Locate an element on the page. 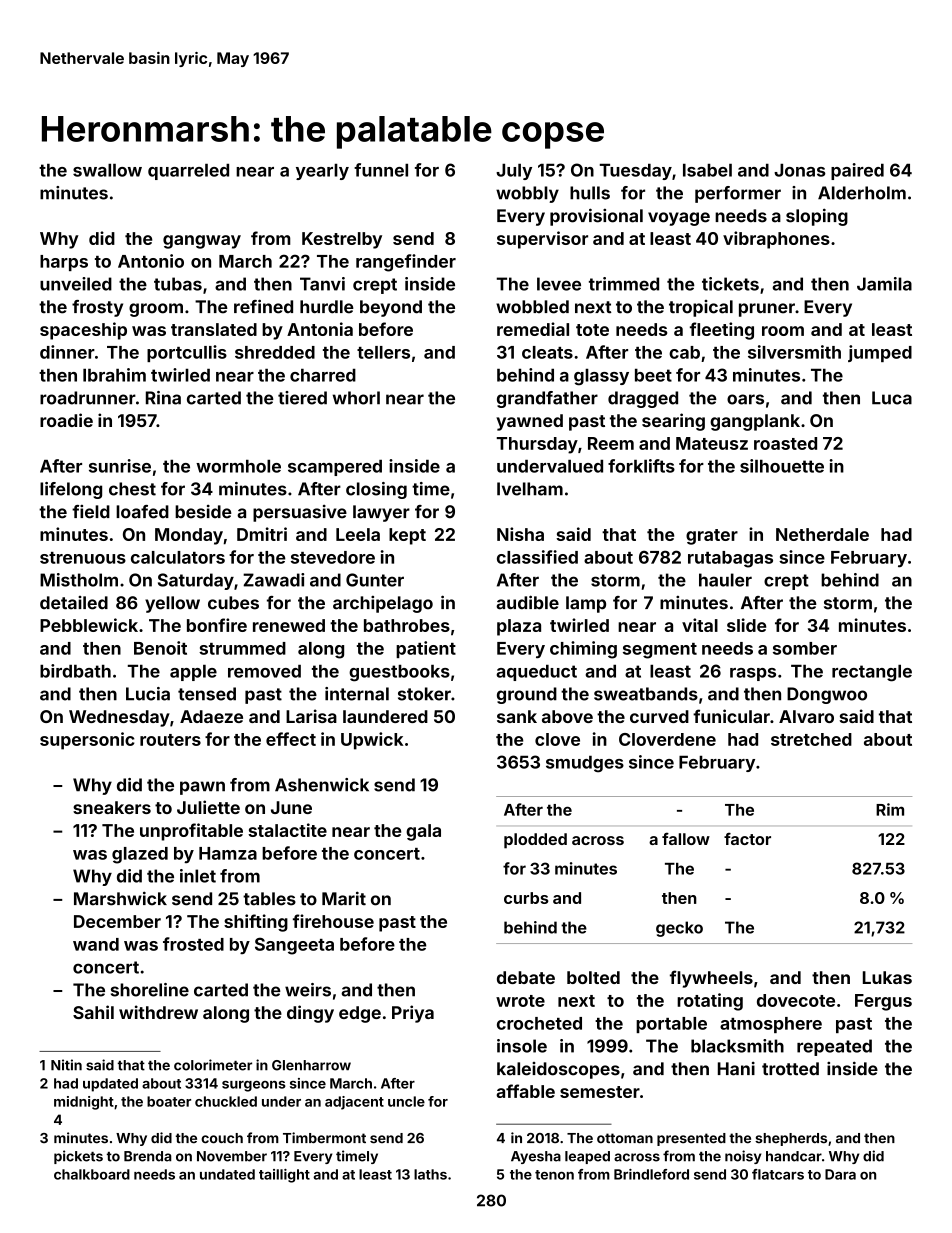 The height and width of the document is (1233, 952). stretched is located at coordinates (811, 739).
